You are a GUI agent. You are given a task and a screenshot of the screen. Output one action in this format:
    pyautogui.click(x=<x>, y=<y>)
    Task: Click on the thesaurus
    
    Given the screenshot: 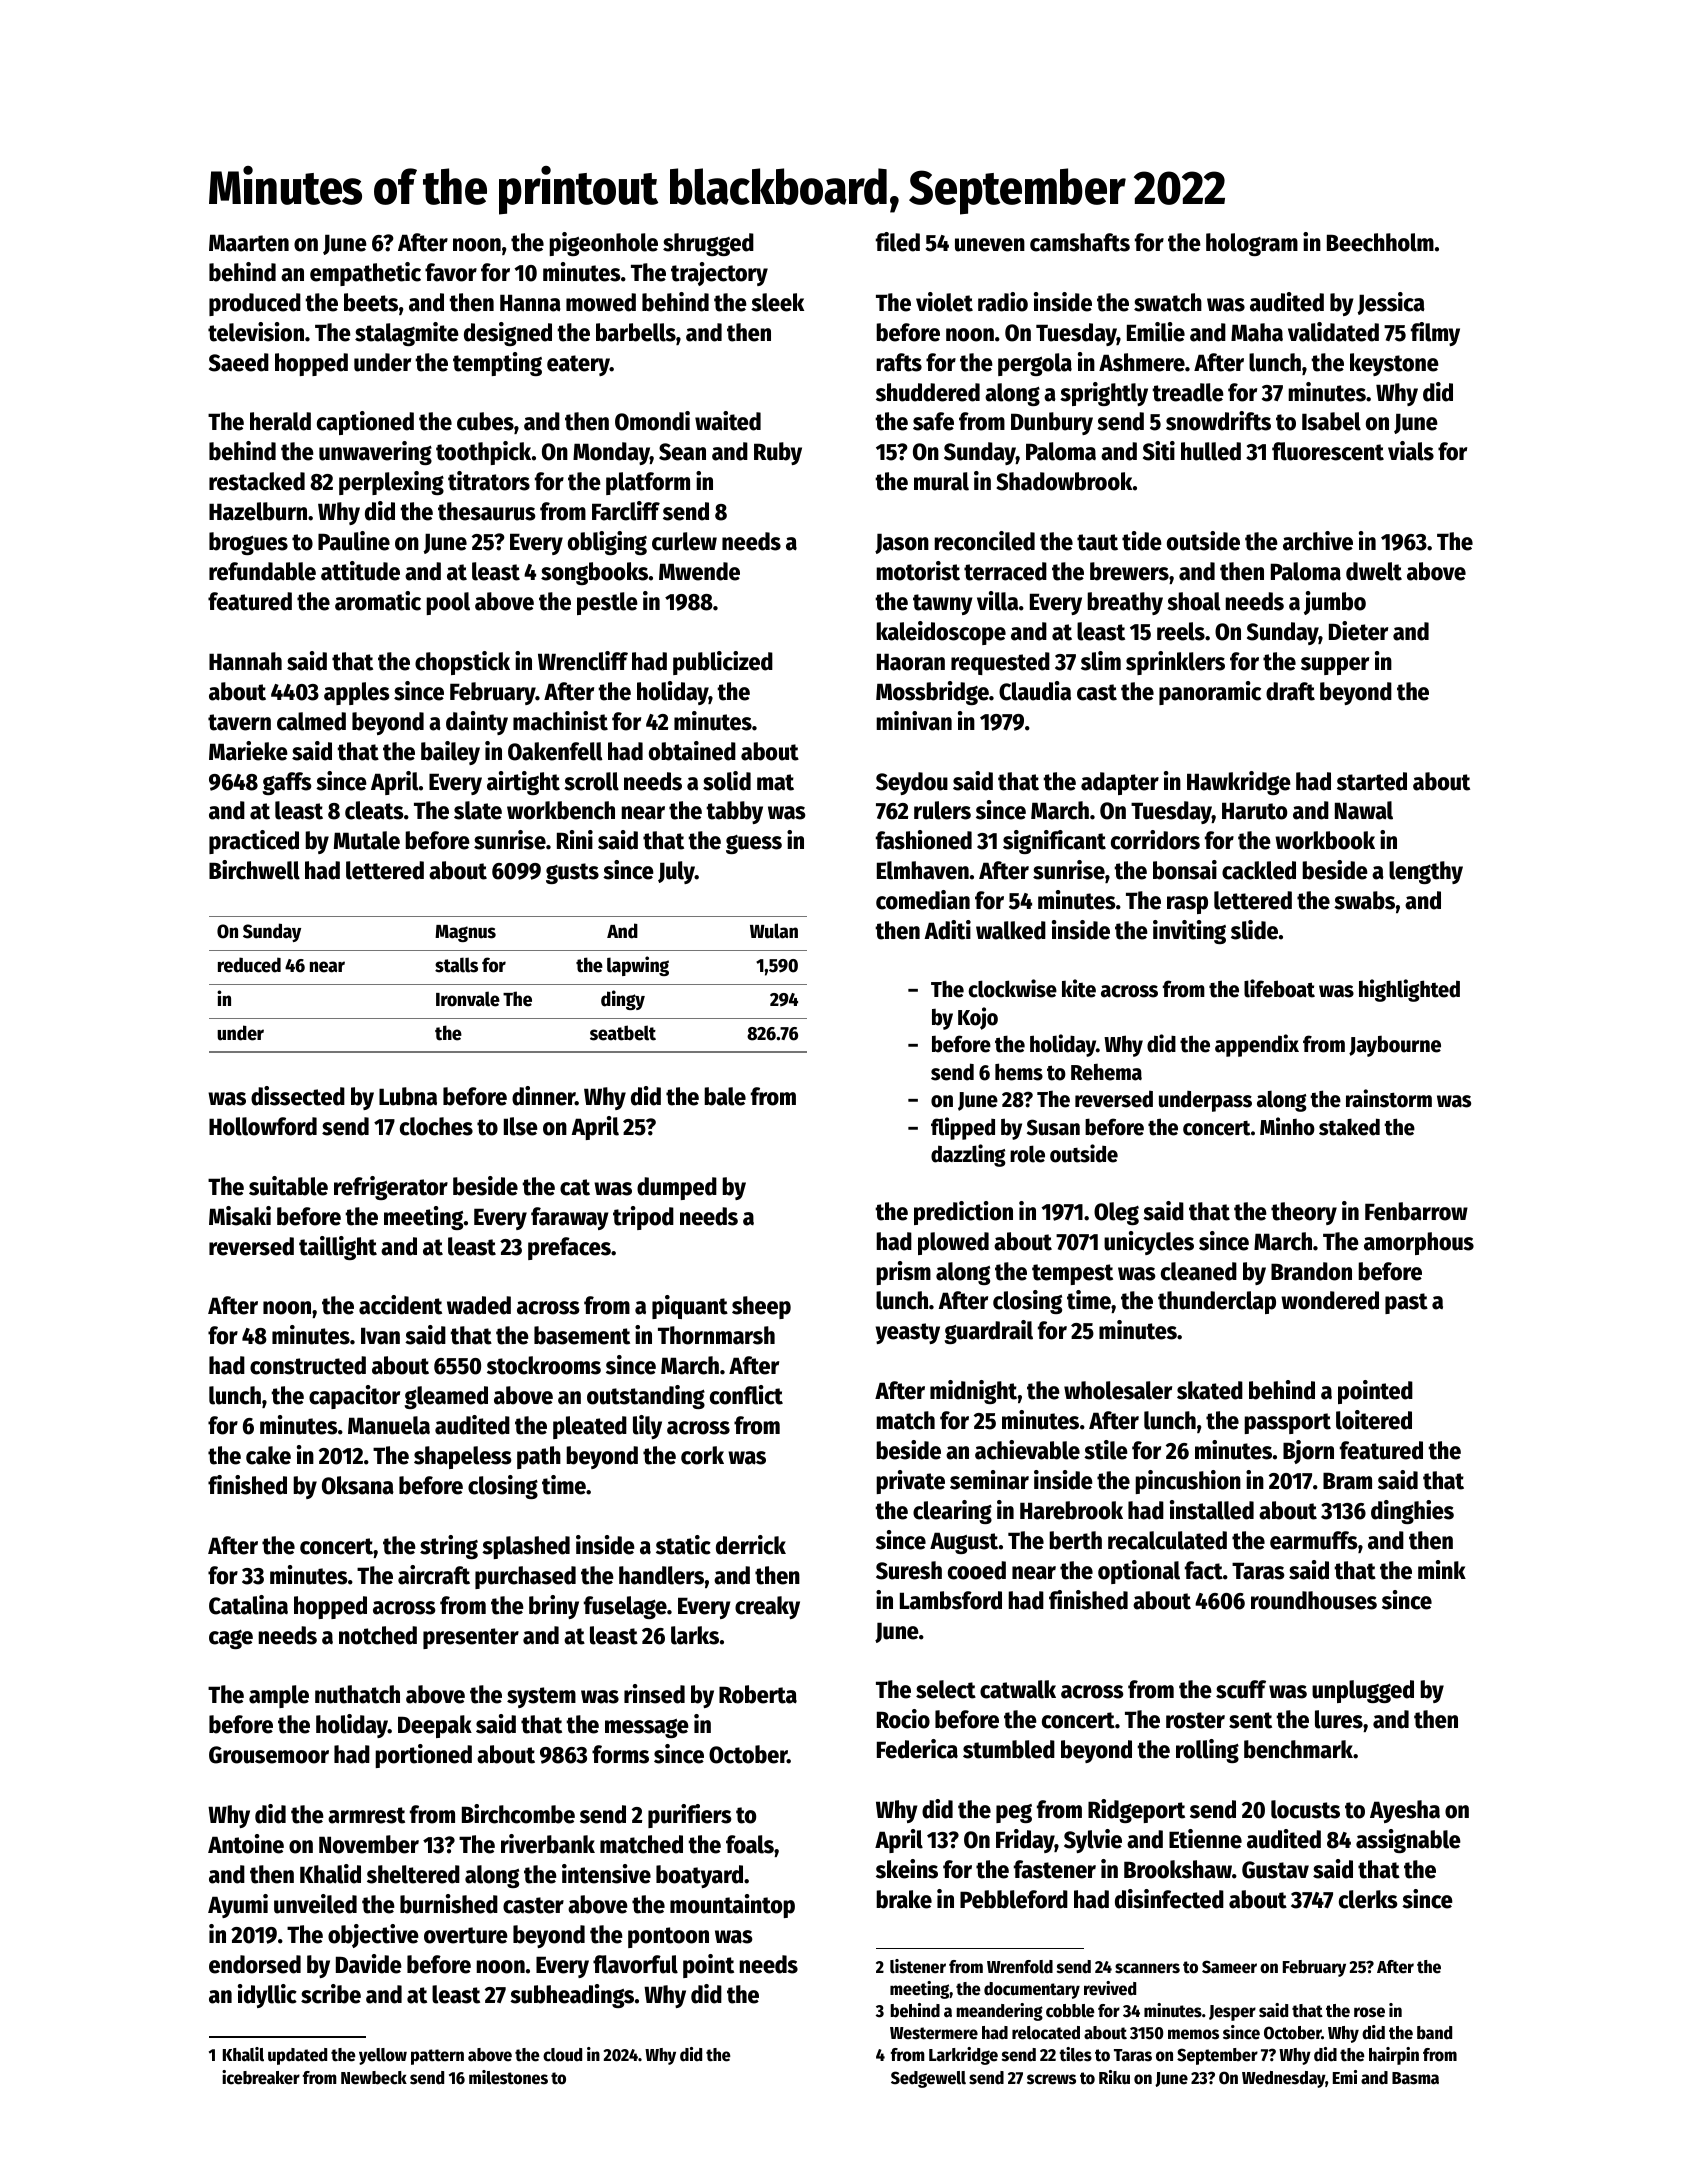 What is the action you would take?
    pyautogui.click(x=487, y=511)
